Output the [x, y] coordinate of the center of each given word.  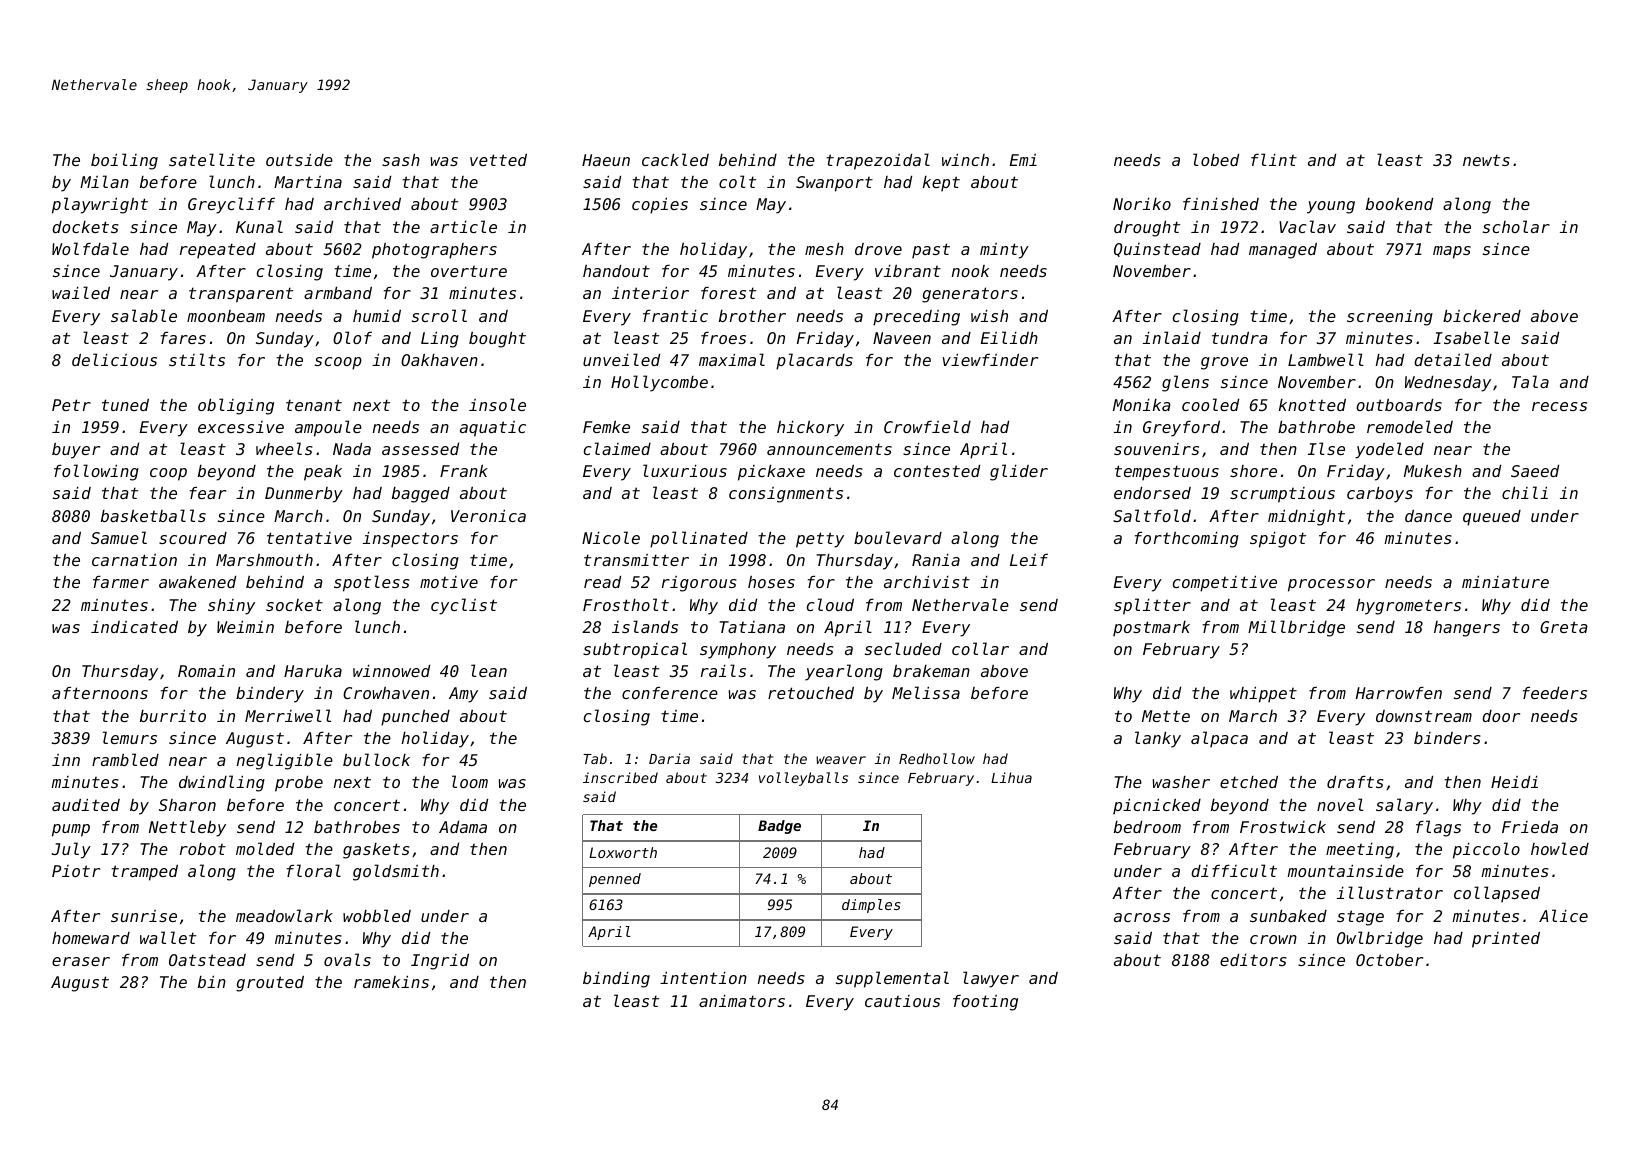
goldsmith [396, 872]
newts [1486, 160]
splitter [1152, 606]
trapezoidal [878, 161]
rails [723, 670]
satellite [212, 159]
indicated [134, 627]
